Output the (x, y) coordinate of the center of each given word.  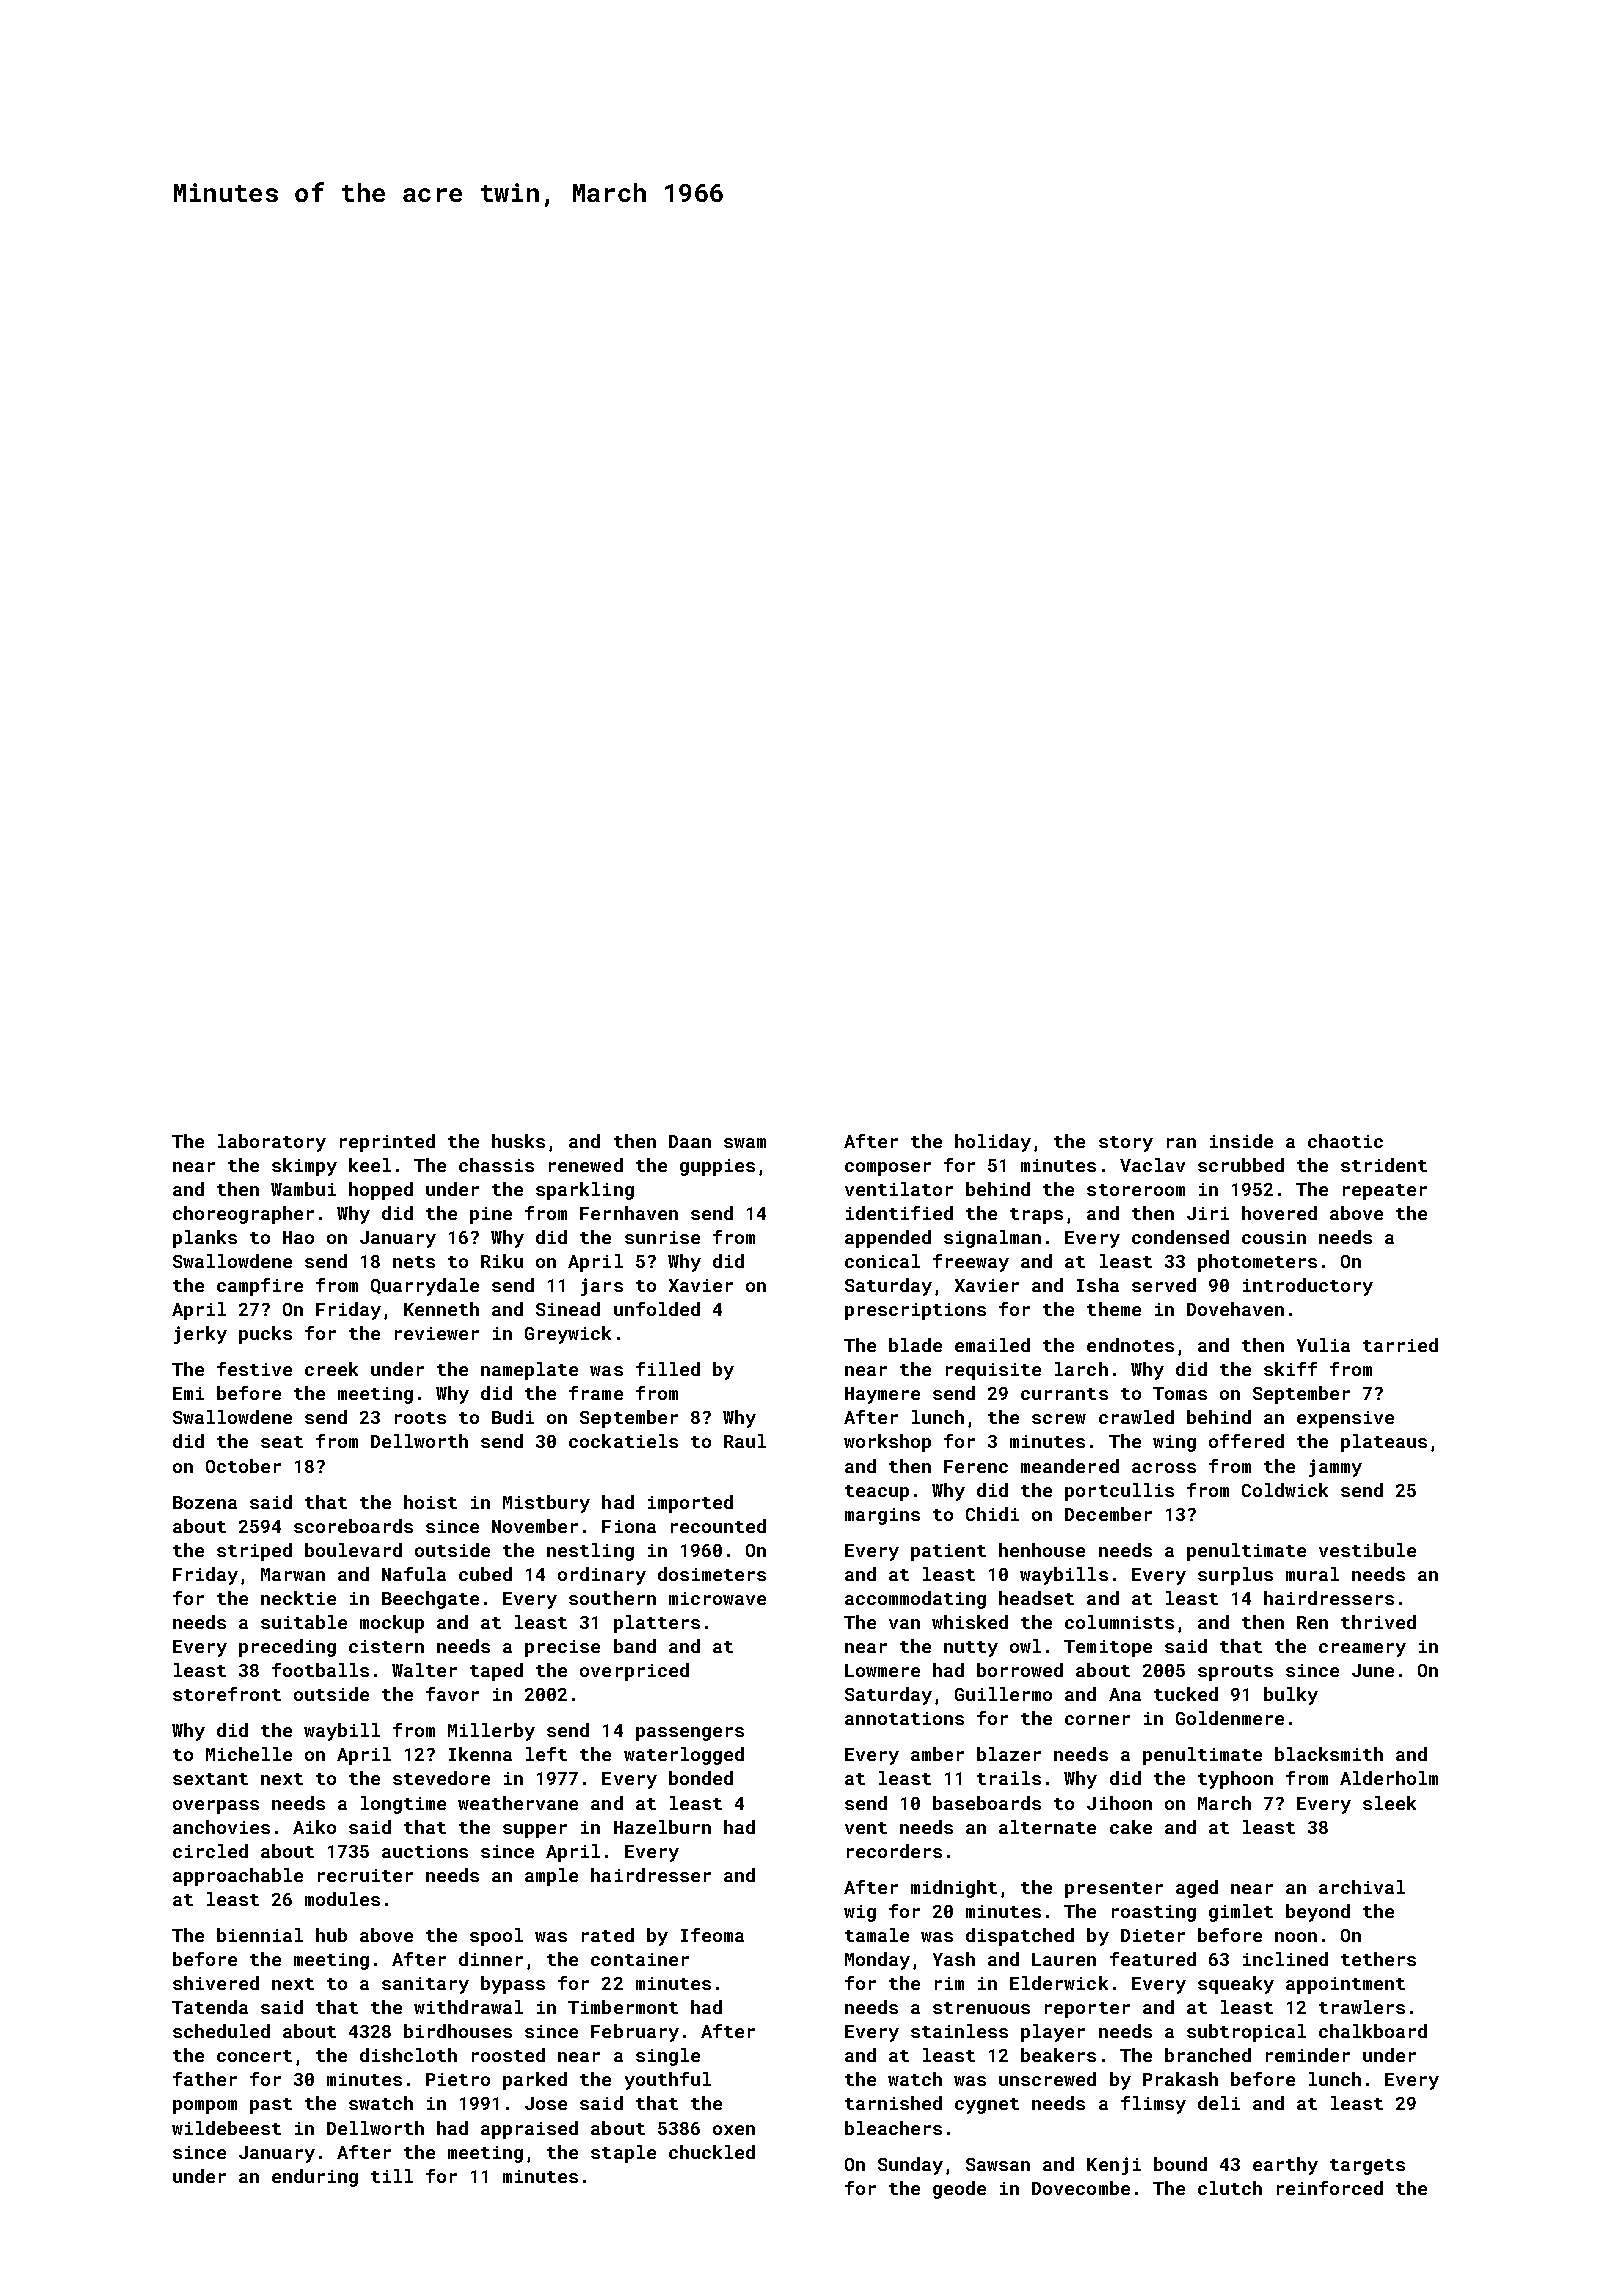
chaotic (1345, 1141)
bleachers (893, 2128)
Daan (690, 1141)
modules (342, 1899)
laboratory (272, 1143)
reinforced (1330, 2188)
